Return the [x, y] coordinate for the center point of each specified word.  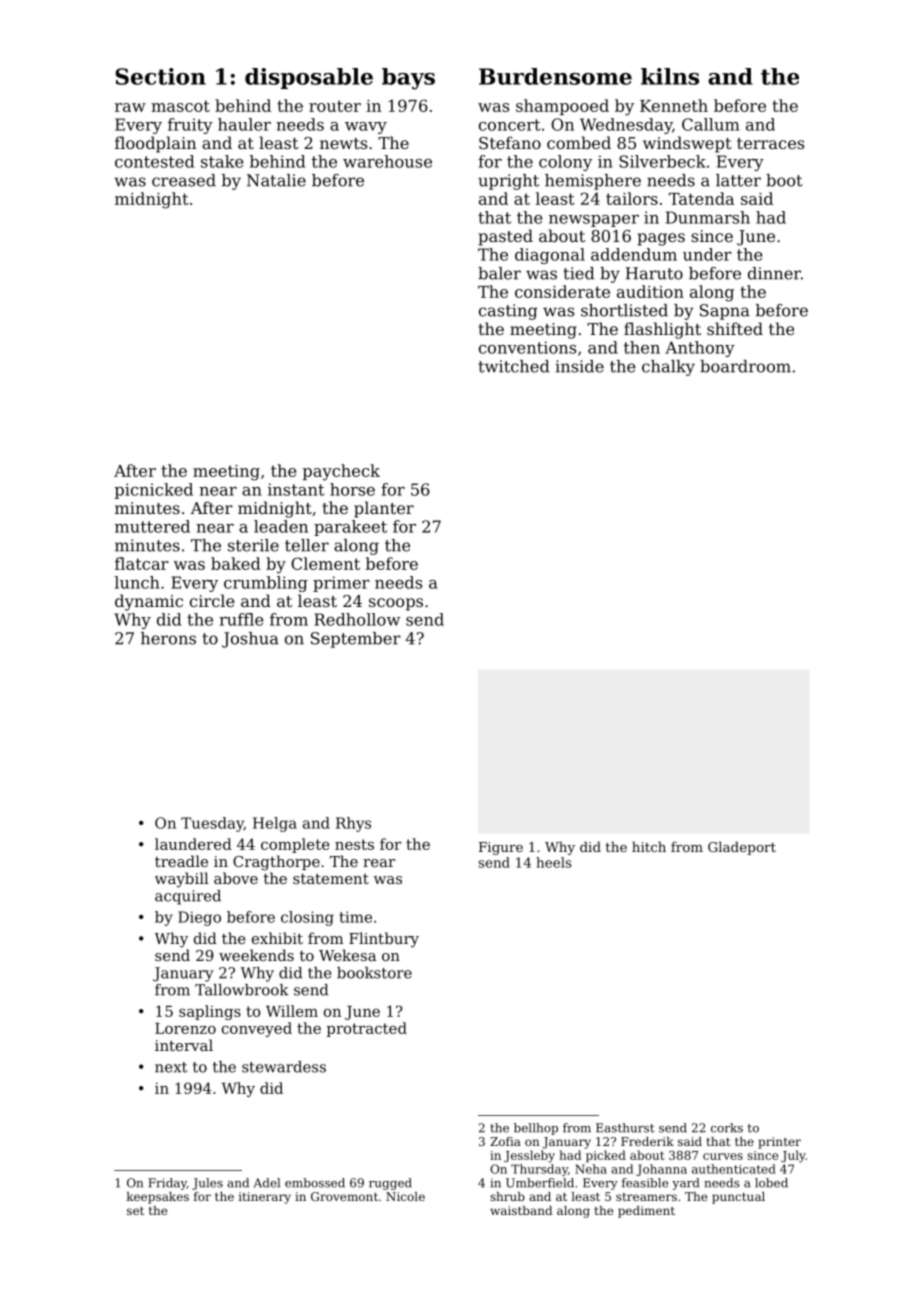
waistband [521, 1210]
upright [508, 182]
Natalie [276, 180]
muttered [152, 526]
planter [384, 509]
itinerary [265, 1198]
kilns [670, 76]
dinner [774, 273]
